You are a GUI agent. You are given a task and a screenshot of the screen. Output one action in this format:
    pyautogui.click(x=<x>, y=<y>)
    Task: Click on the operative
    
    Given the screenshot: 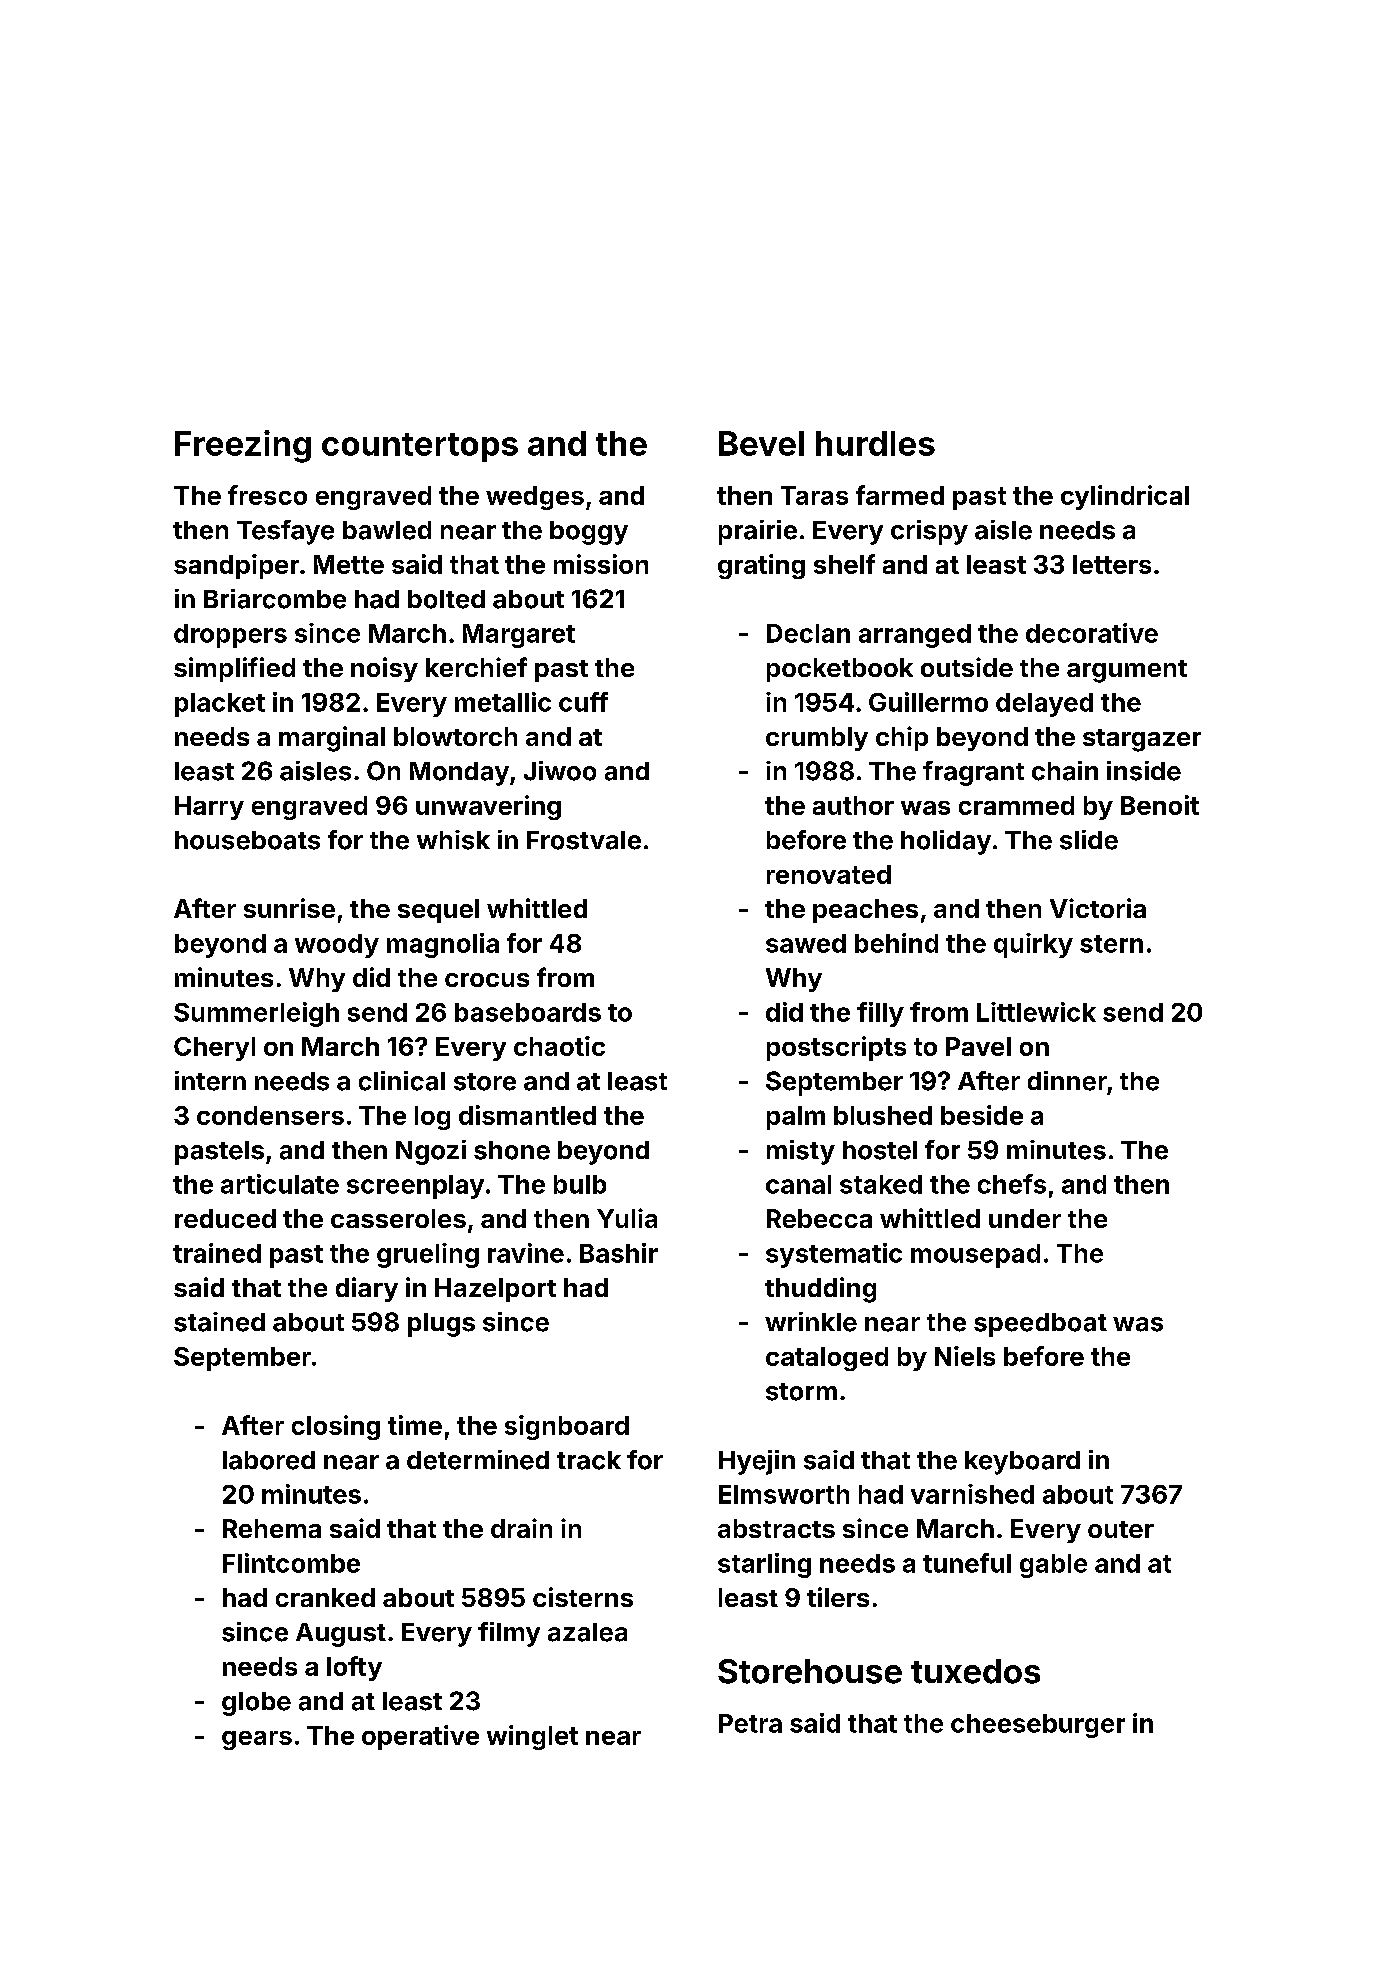 What is the action you would take?
    pyautogui.click(x=420, y=1737)
